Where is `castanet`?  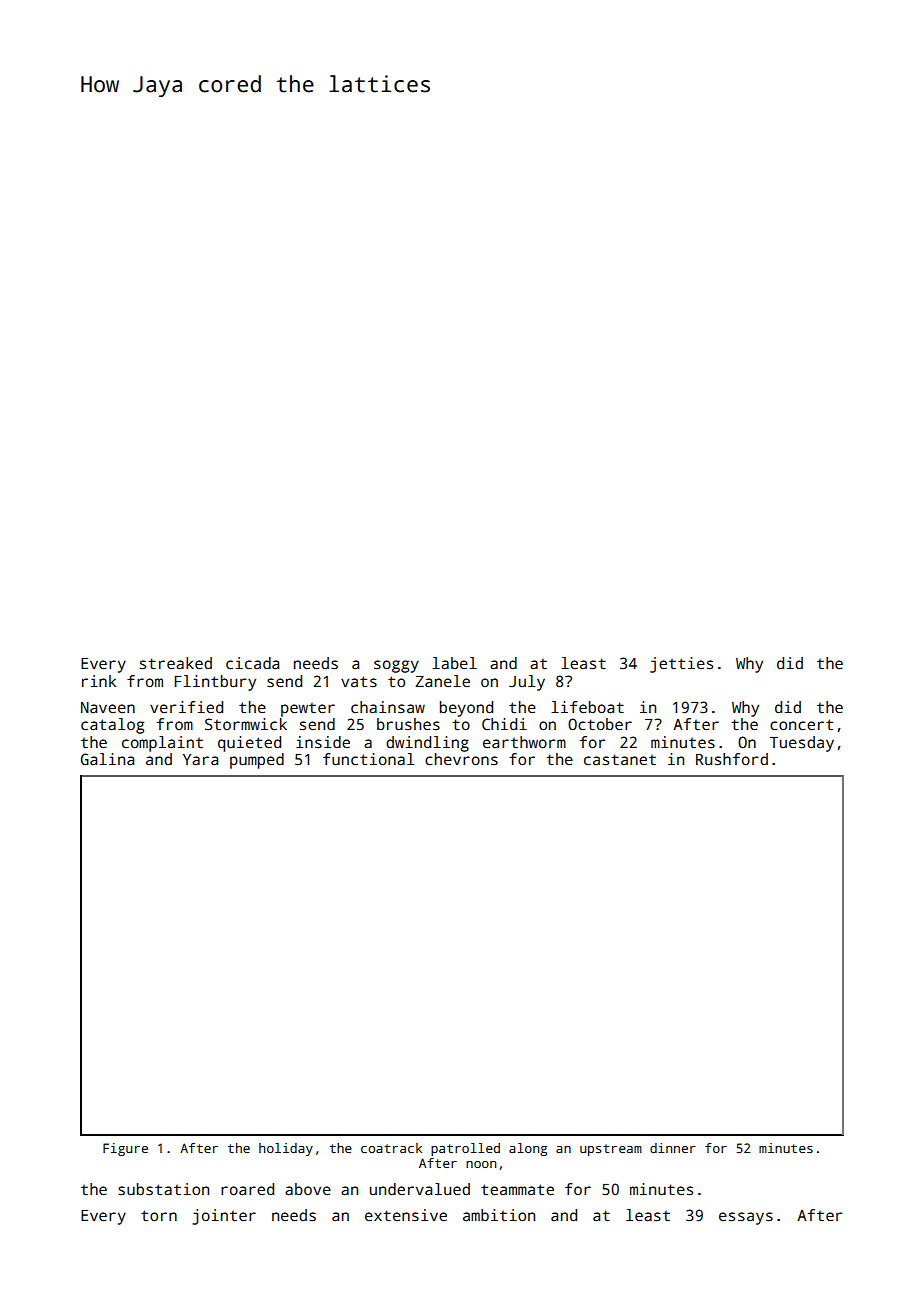 castanet is located at coordinates (620, 760).
